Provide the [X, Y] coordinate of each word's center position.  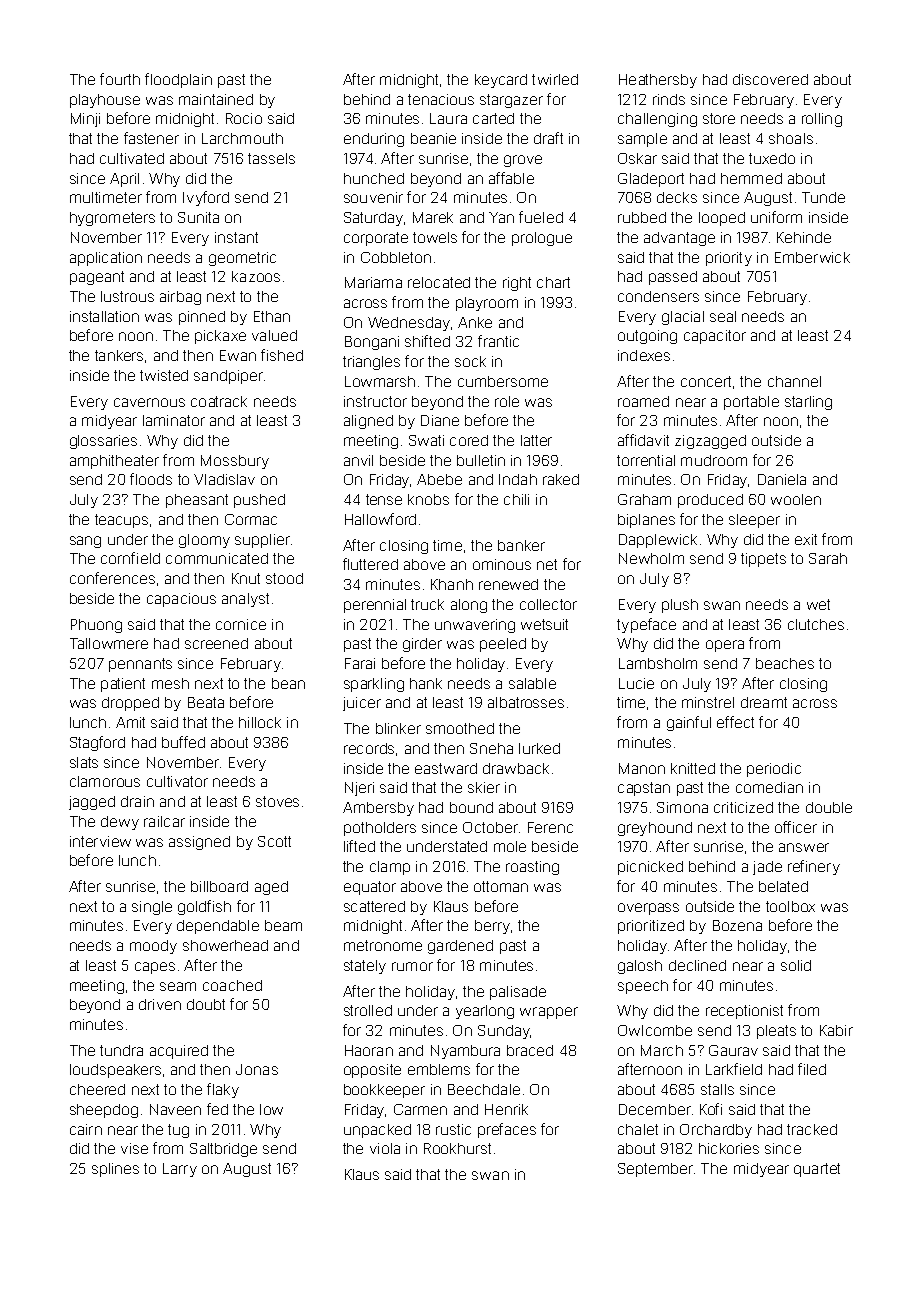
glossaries [103, 442]
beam [283, 925]
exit [806, 539]
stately [365, 967]
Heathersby [658, 81]
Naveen [175, 1109]
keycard [501, 81]
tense [384, 499]
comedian [769, 787]
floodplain [178, 80]
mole [510, 846]
